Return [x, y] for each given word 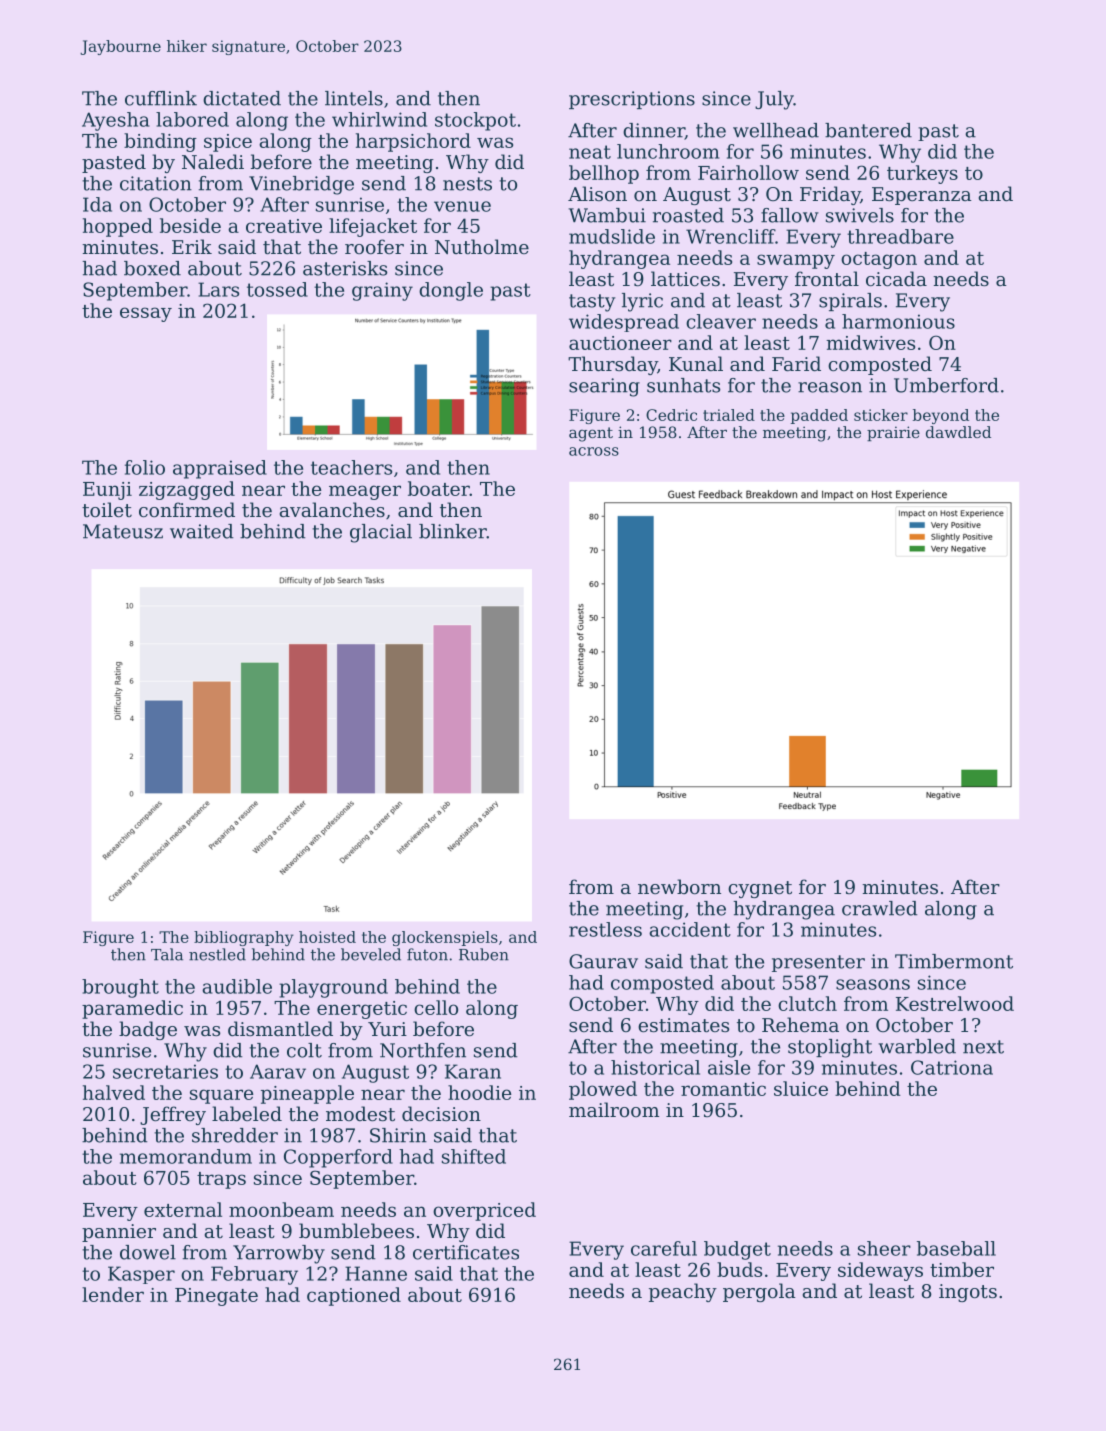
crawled [879, 908]
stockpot [475, 121]
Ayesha [116, 121]
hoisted [327, 937]
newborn [679, 886]
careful [664, 1248]
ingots [968, 1293]
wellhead [776, 130]
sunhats [683, 385]
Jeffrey [173, 1115]
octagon [879, 260]
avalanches [332, 509]
